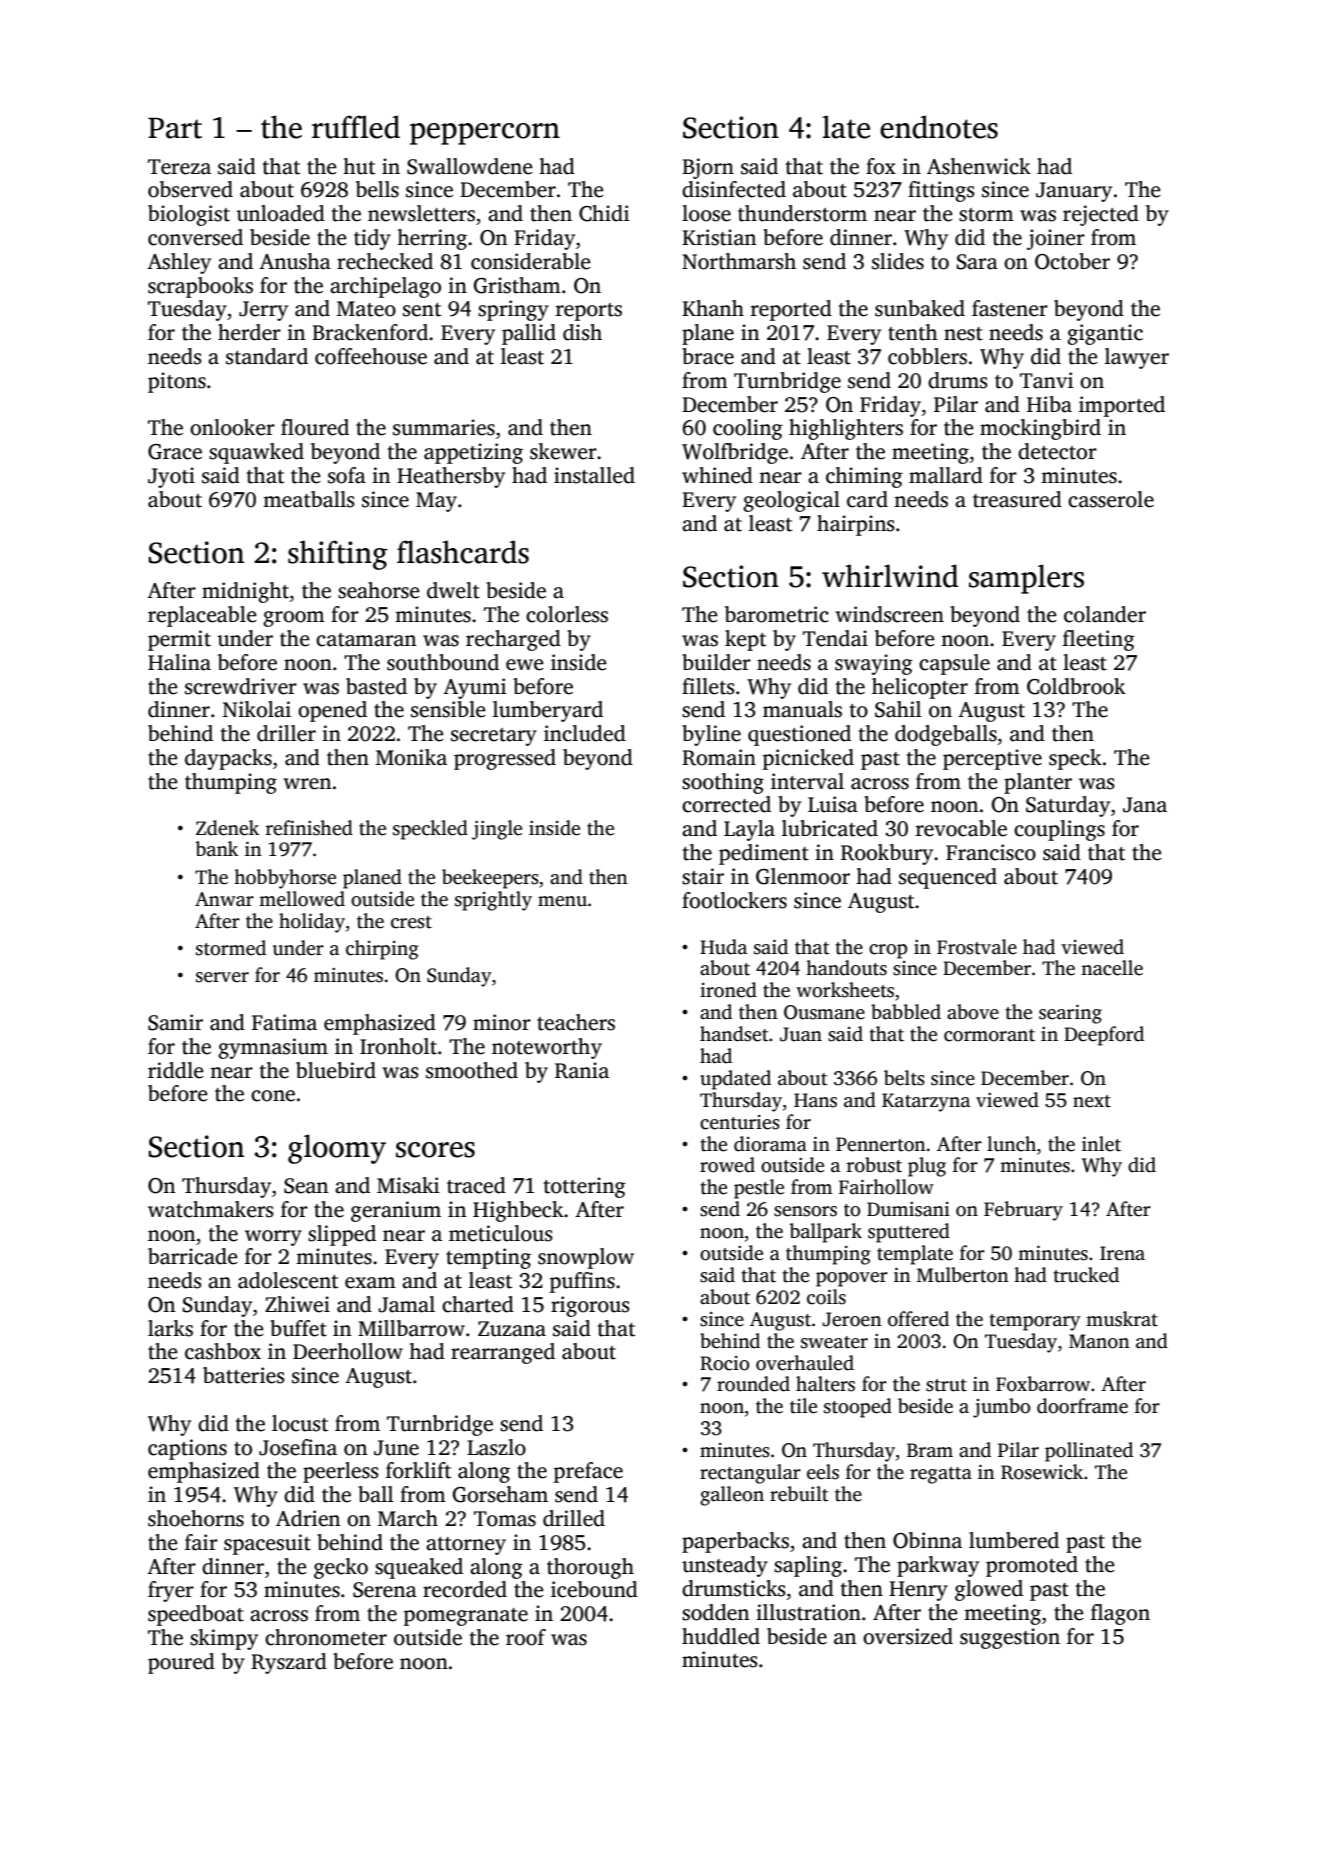  Describe the element at coordinates (939, 127) in the page. I see `endnotes` at that location.
